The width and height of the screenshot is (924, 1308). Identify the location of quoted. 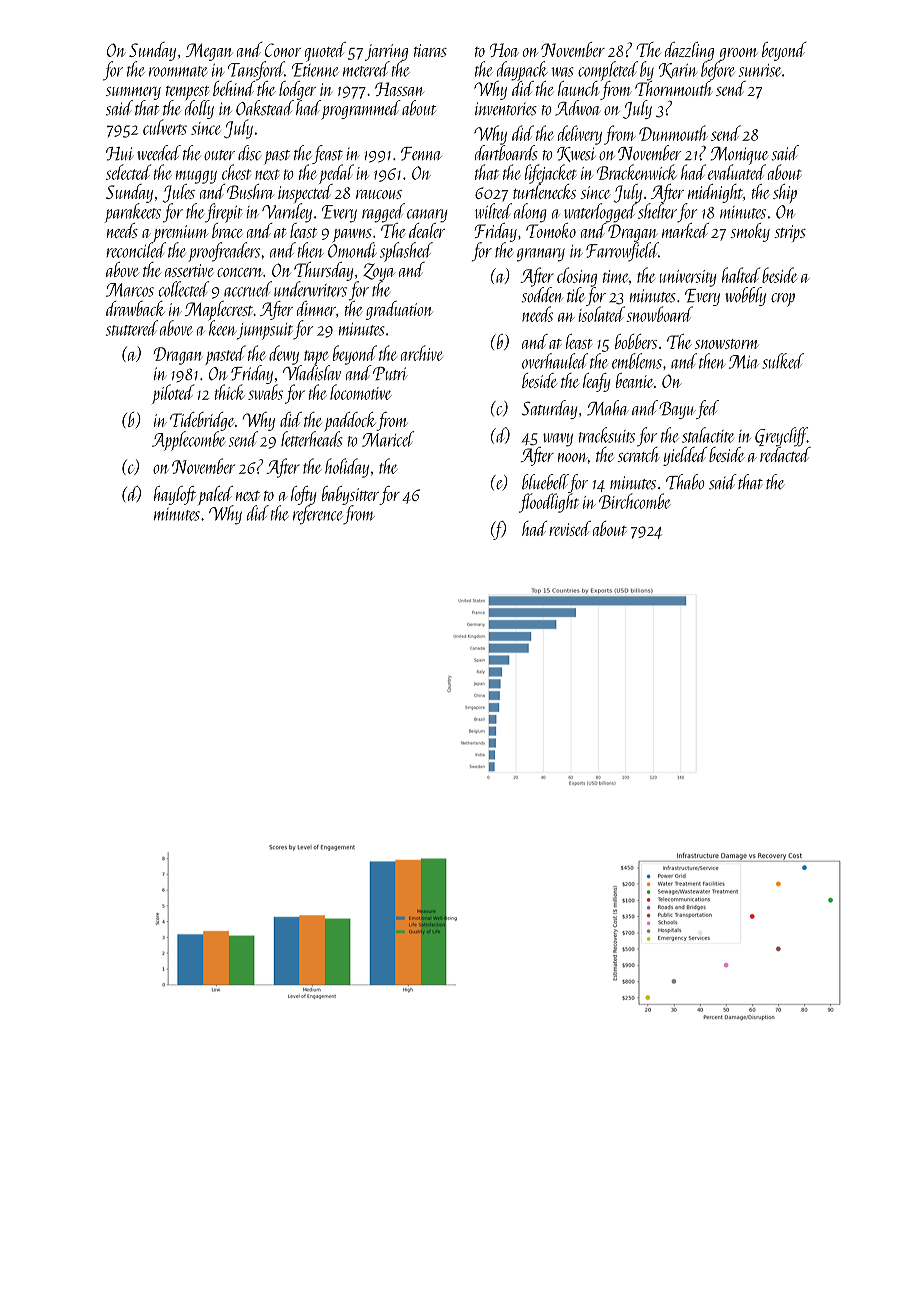
(325, 52).
